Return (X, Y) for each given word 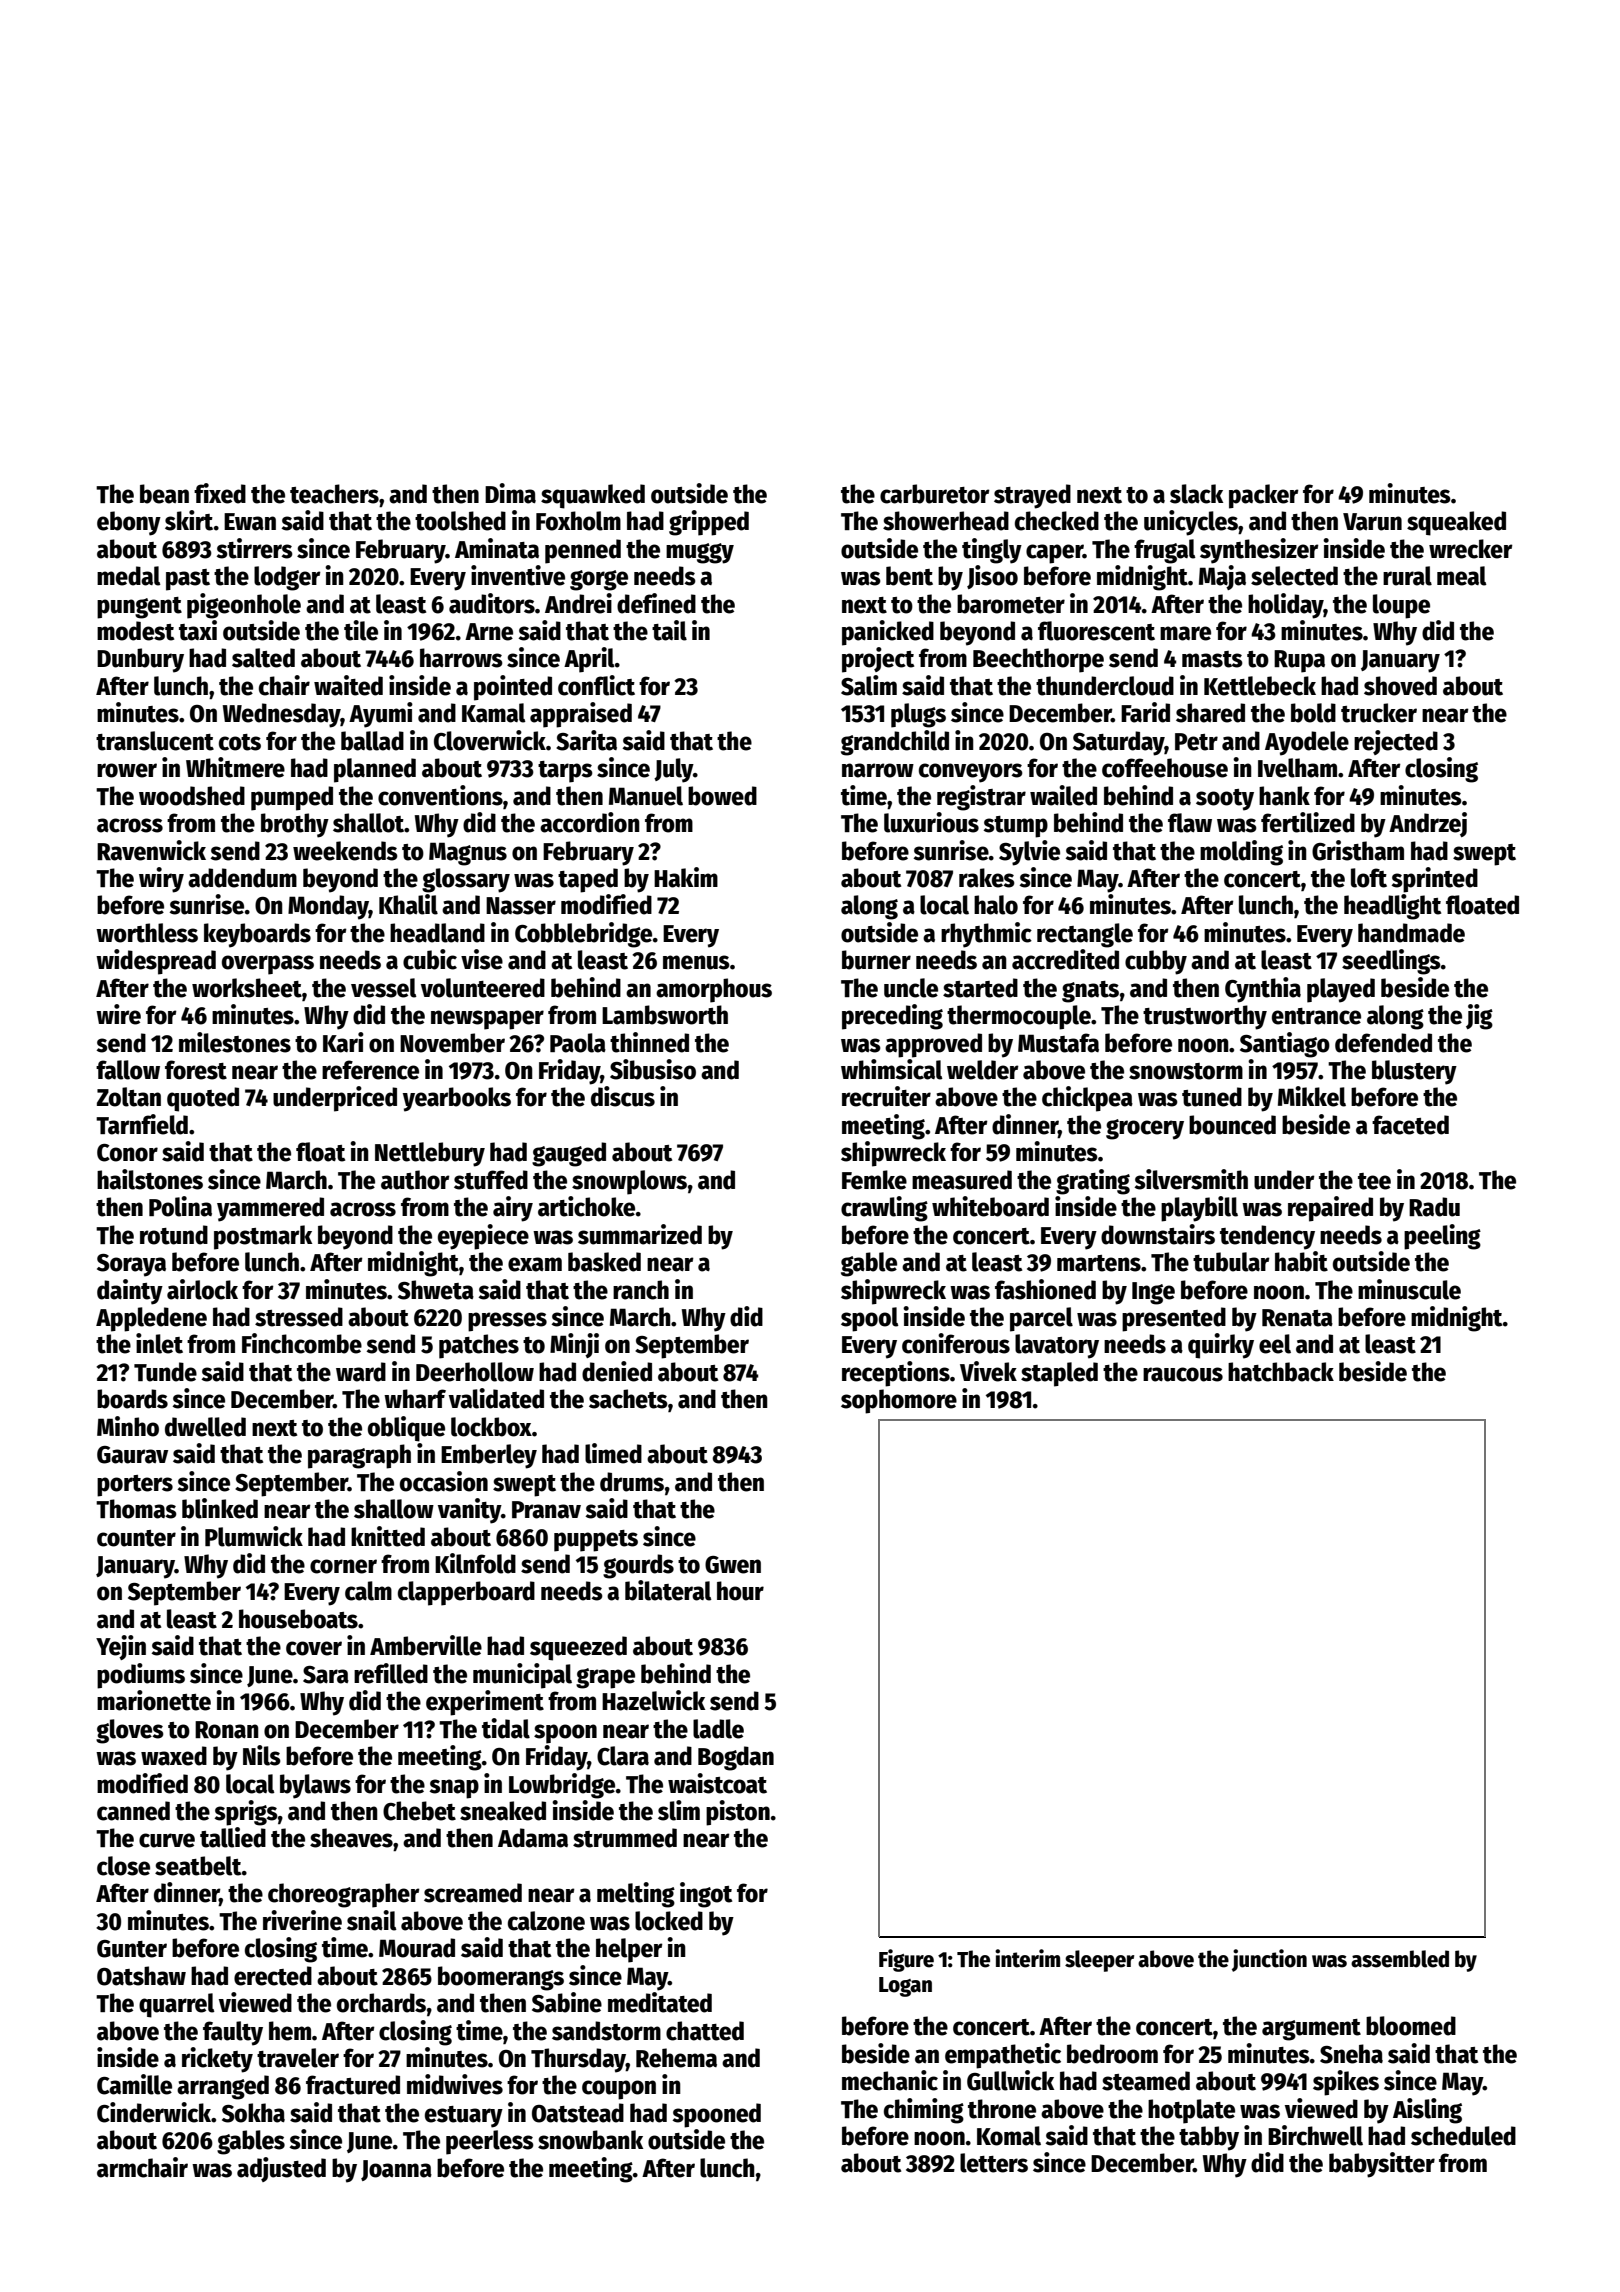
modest (135, 631)
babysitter (1382, 2165)
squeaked (1456, 523)
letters (994, 2163)
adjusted (281, 2169)
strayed (1032, 496)
